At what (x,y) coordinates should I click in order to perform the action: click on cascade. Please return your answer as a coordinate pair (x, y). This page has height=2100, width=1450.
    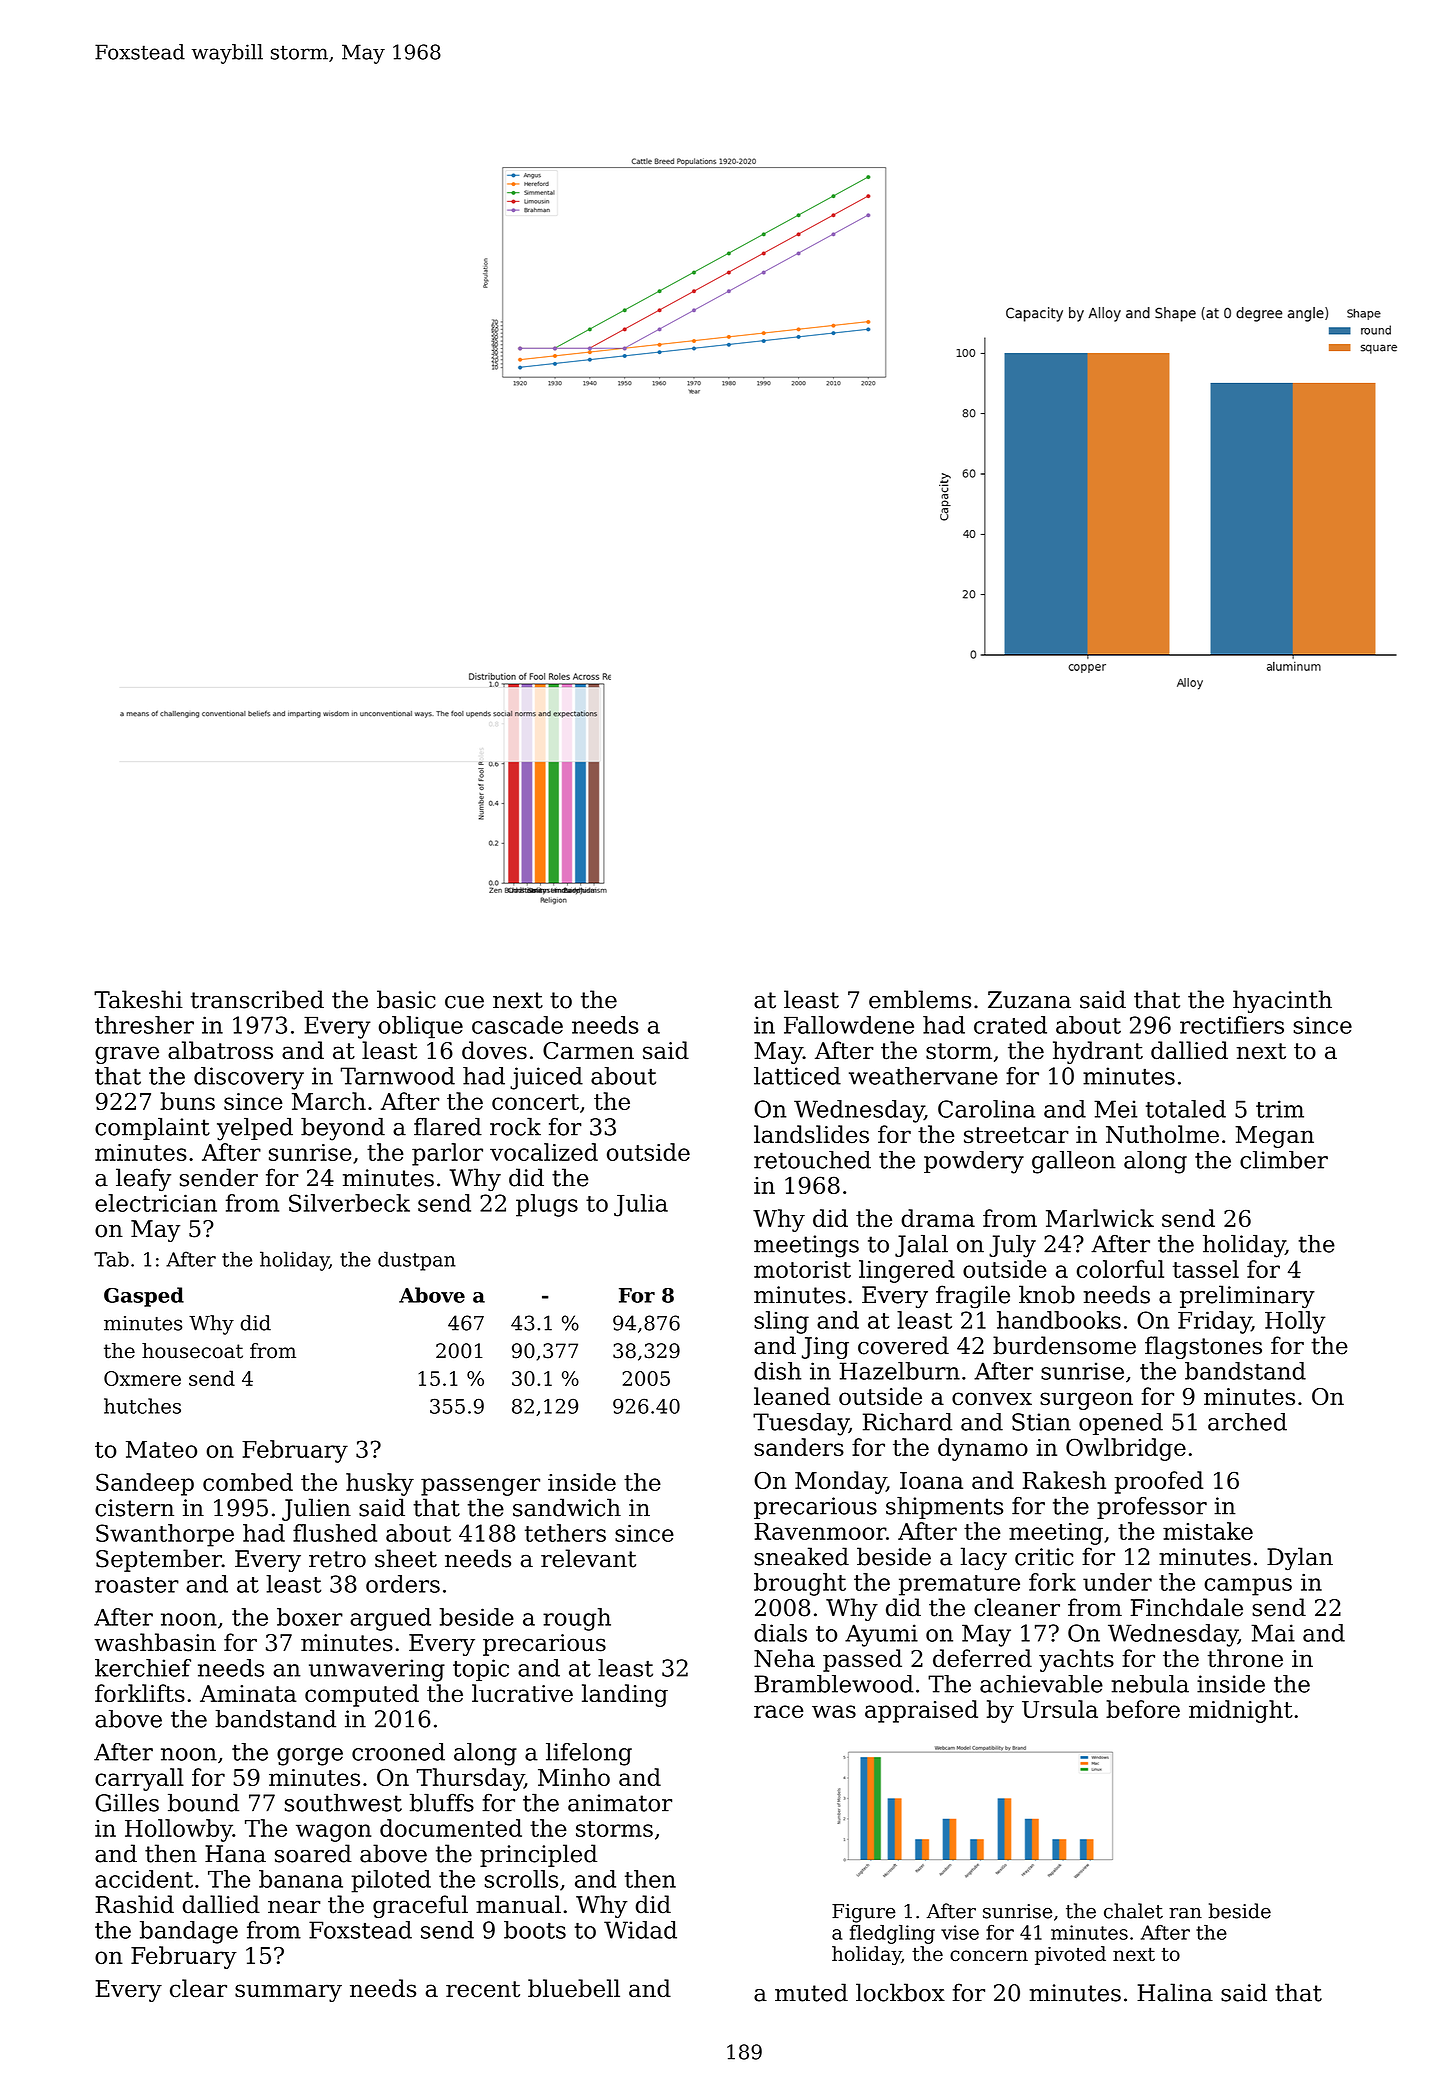
    Looking at the image, I should click on (517, 1025).
